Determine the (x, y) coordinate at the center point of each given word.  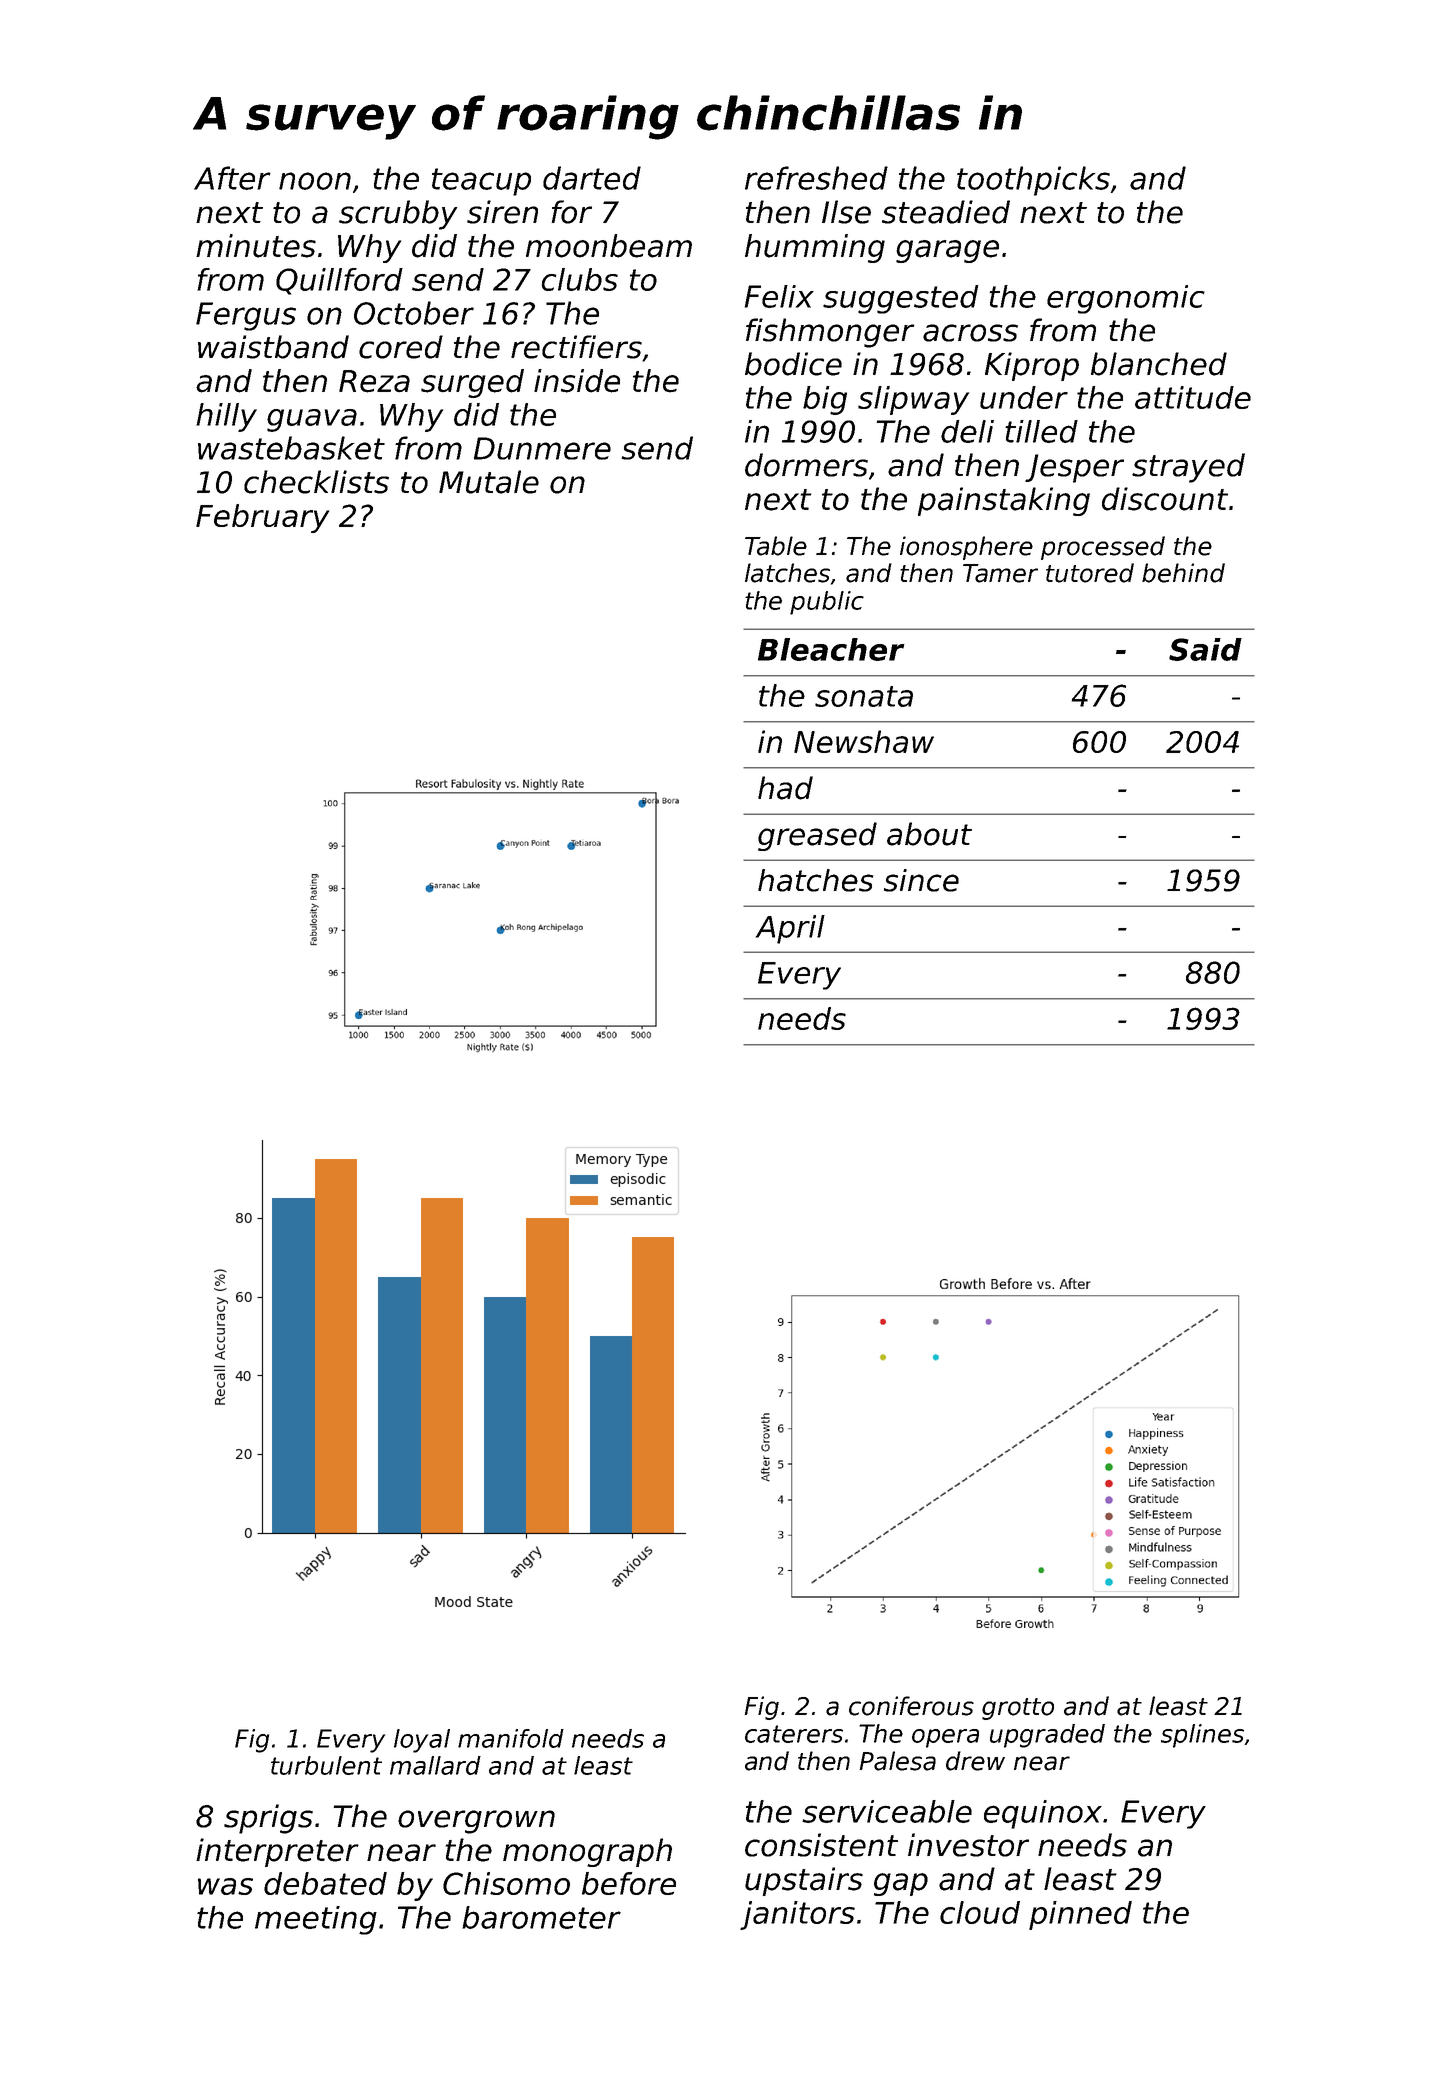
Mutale (489, 482)
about (929, 834)
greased (817, 836)
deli (967, 431)
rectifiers (576, 347)
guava (312, 420)
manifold (511, 1738)
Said (1205, 649)
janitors (797, 1915)
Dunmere (542, 448)
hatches (815, 880)
